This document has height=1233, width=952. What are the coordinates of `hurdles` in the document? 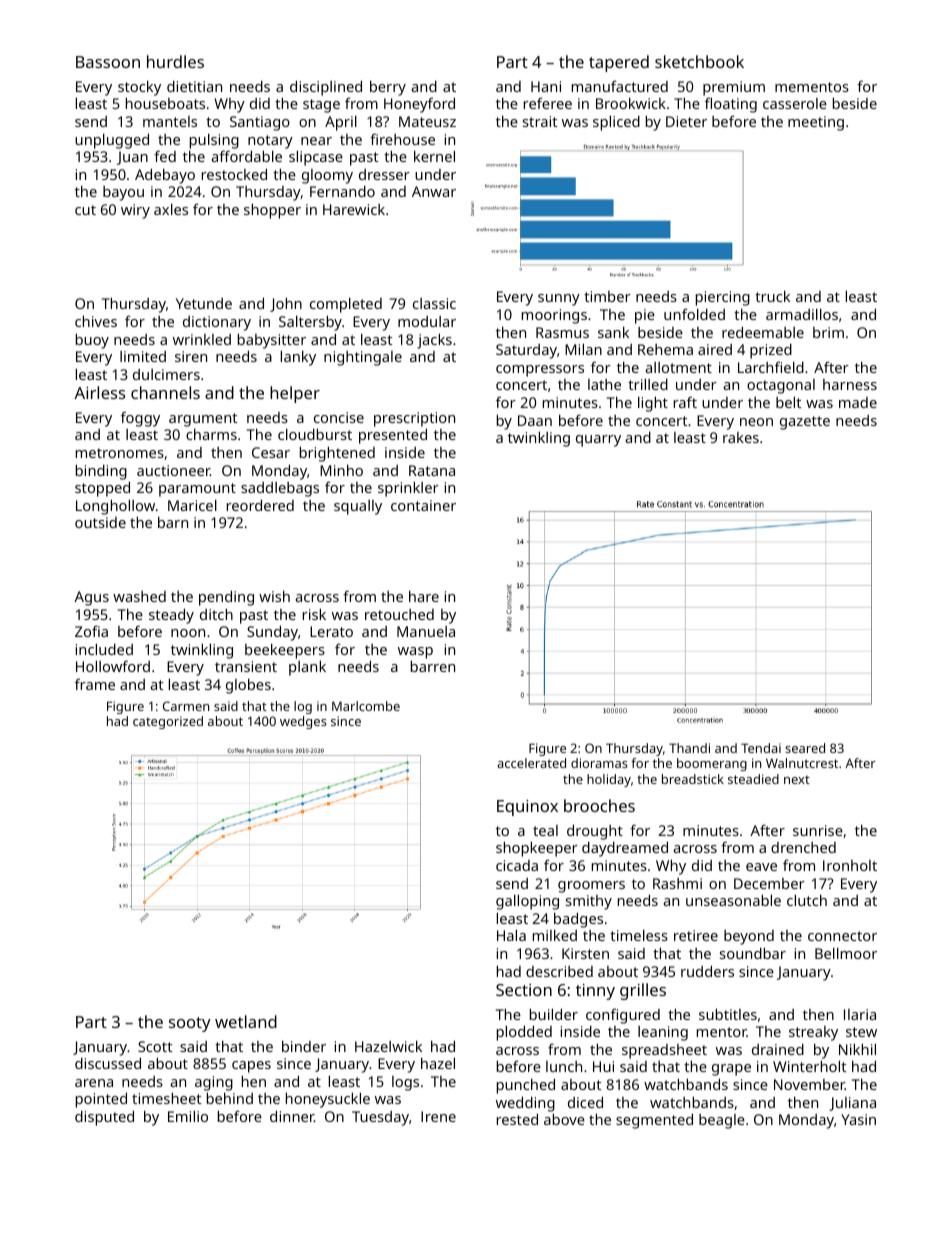 It's located at (175, 61).
